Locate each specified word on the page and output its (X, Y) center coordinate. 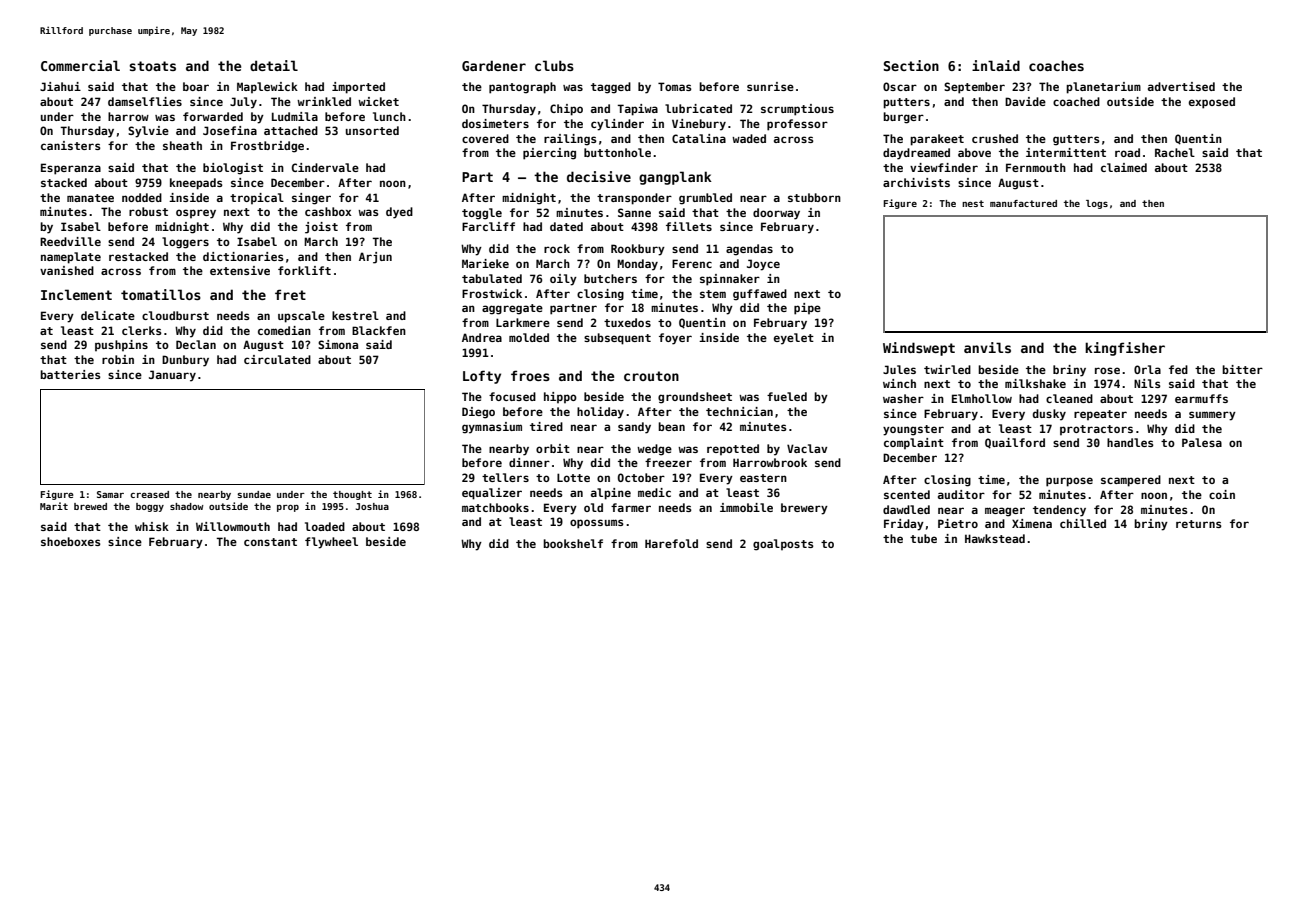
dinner (529, 462)
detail (274, 65)
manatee (90, 198)
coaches (1056, 65)
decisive (599, 176)
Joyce (763, 265)
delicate (108, 315)
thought (352, 495)
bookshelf (573, 543)
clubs (554, 65)
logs (1097, 204)
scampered (1131, 481)
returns (1199, 524)
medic (654, 492)
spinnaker (730, 280)
